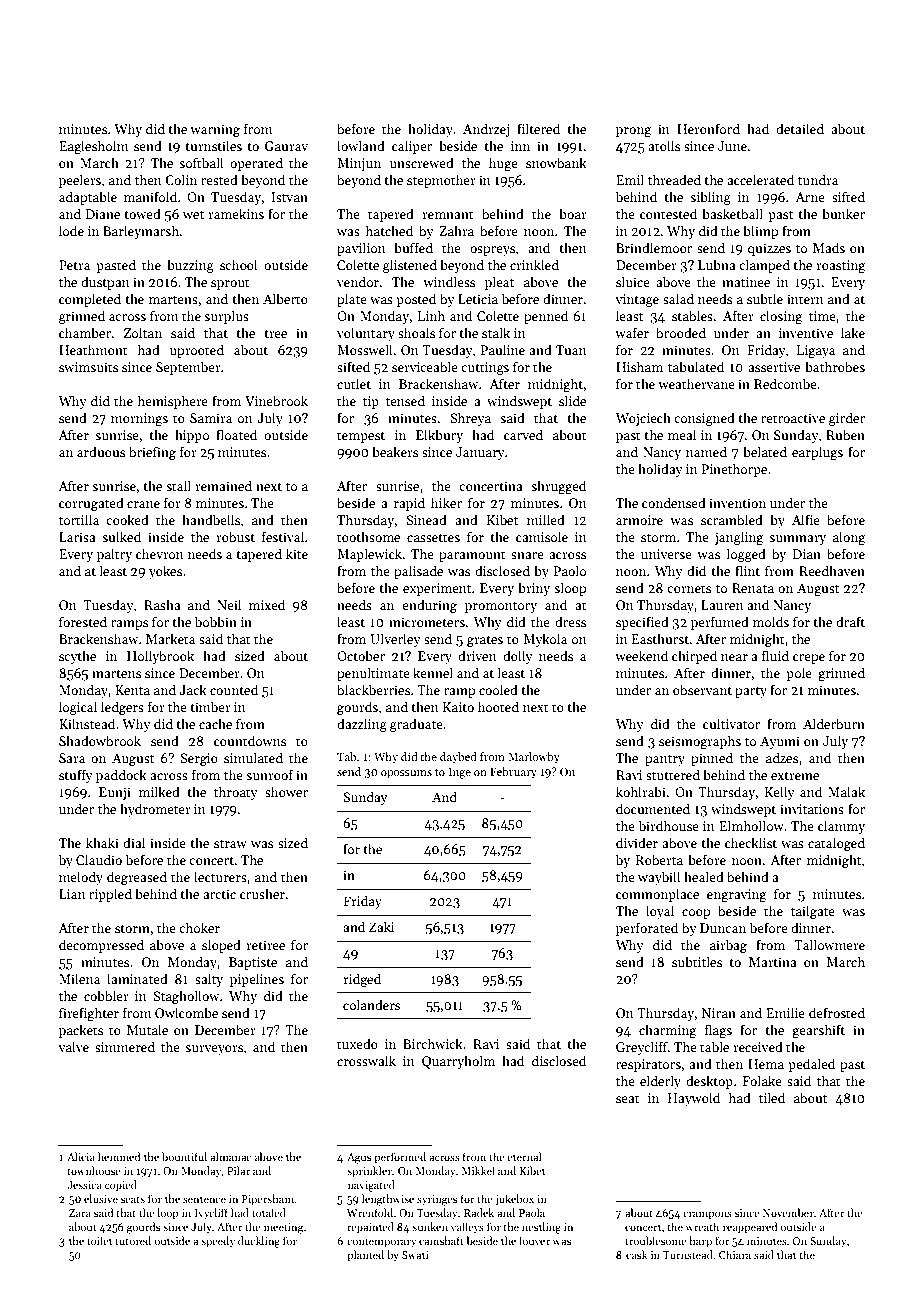  What do you see at coordinates (458, 1062) in the document?
I see `Quarryholm` at bounding box center [458, 1062].
